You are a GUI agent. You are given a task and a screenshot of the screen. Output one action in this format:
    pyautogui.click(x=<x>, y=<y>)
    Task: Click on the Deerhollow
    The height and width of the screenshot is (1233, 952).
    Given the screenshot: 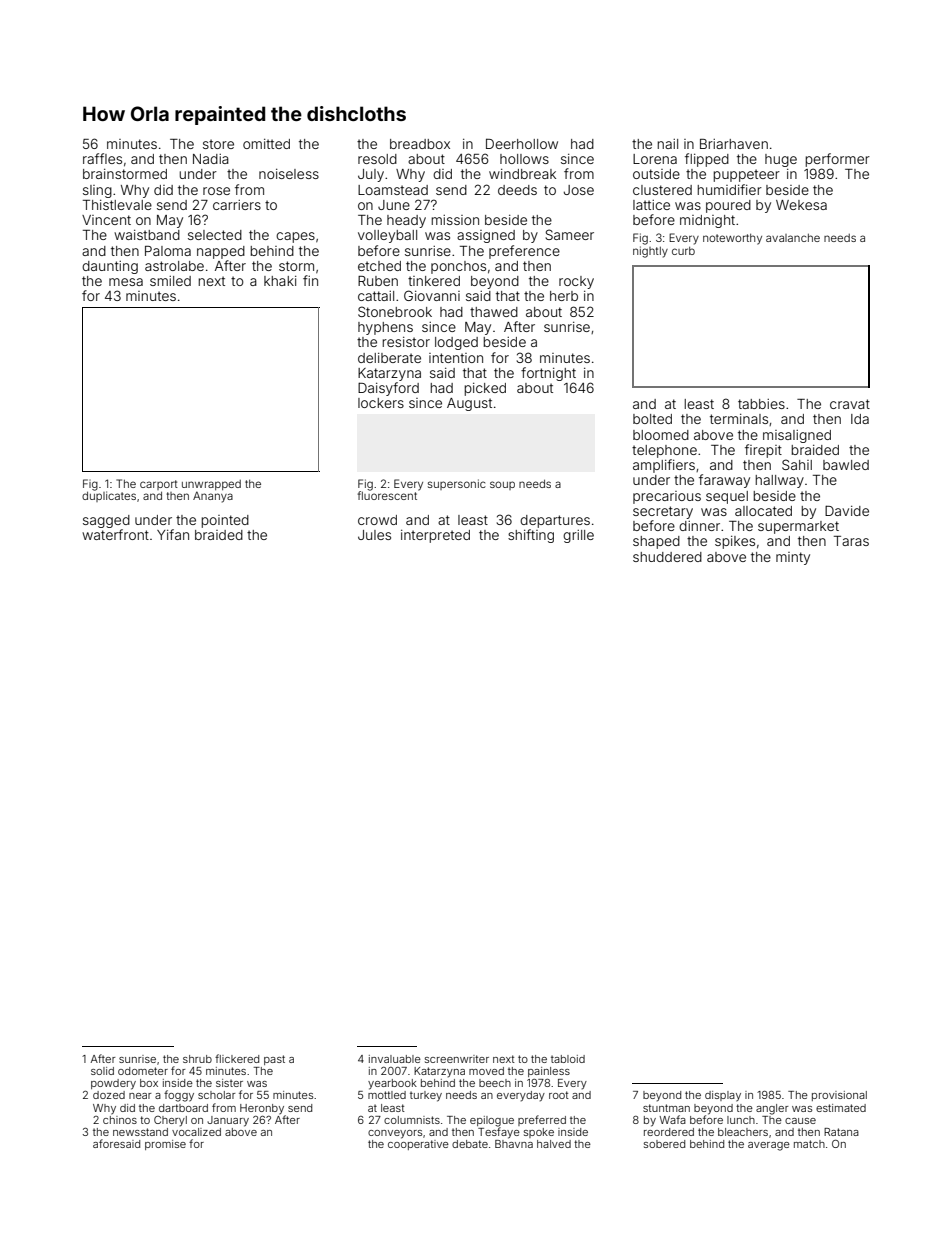 What is the action you would take?
    pyautogui.click(x=522, y=143)
